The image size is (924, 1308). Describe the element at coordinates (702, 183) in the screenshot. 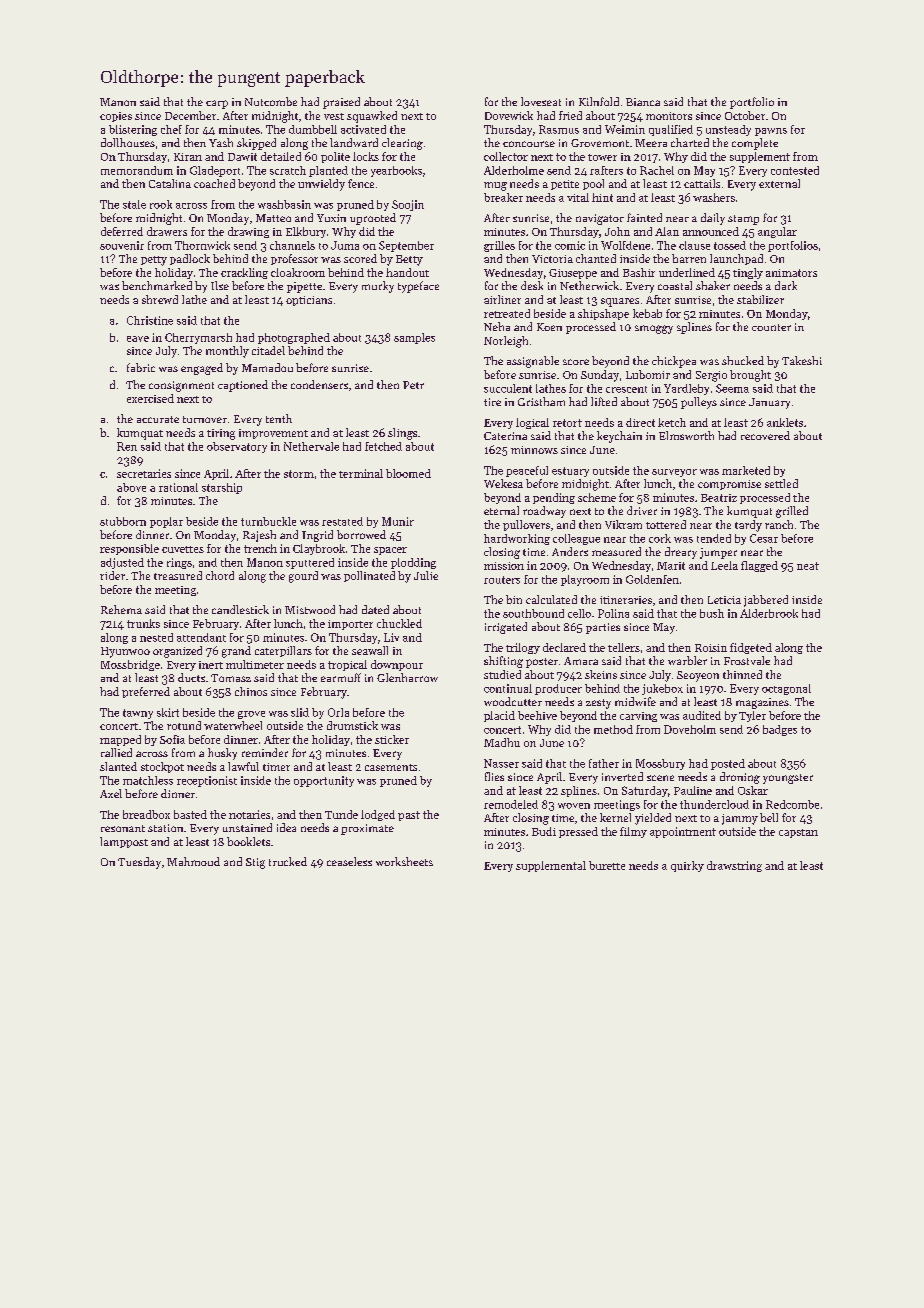

I see `cattails` at that location.
